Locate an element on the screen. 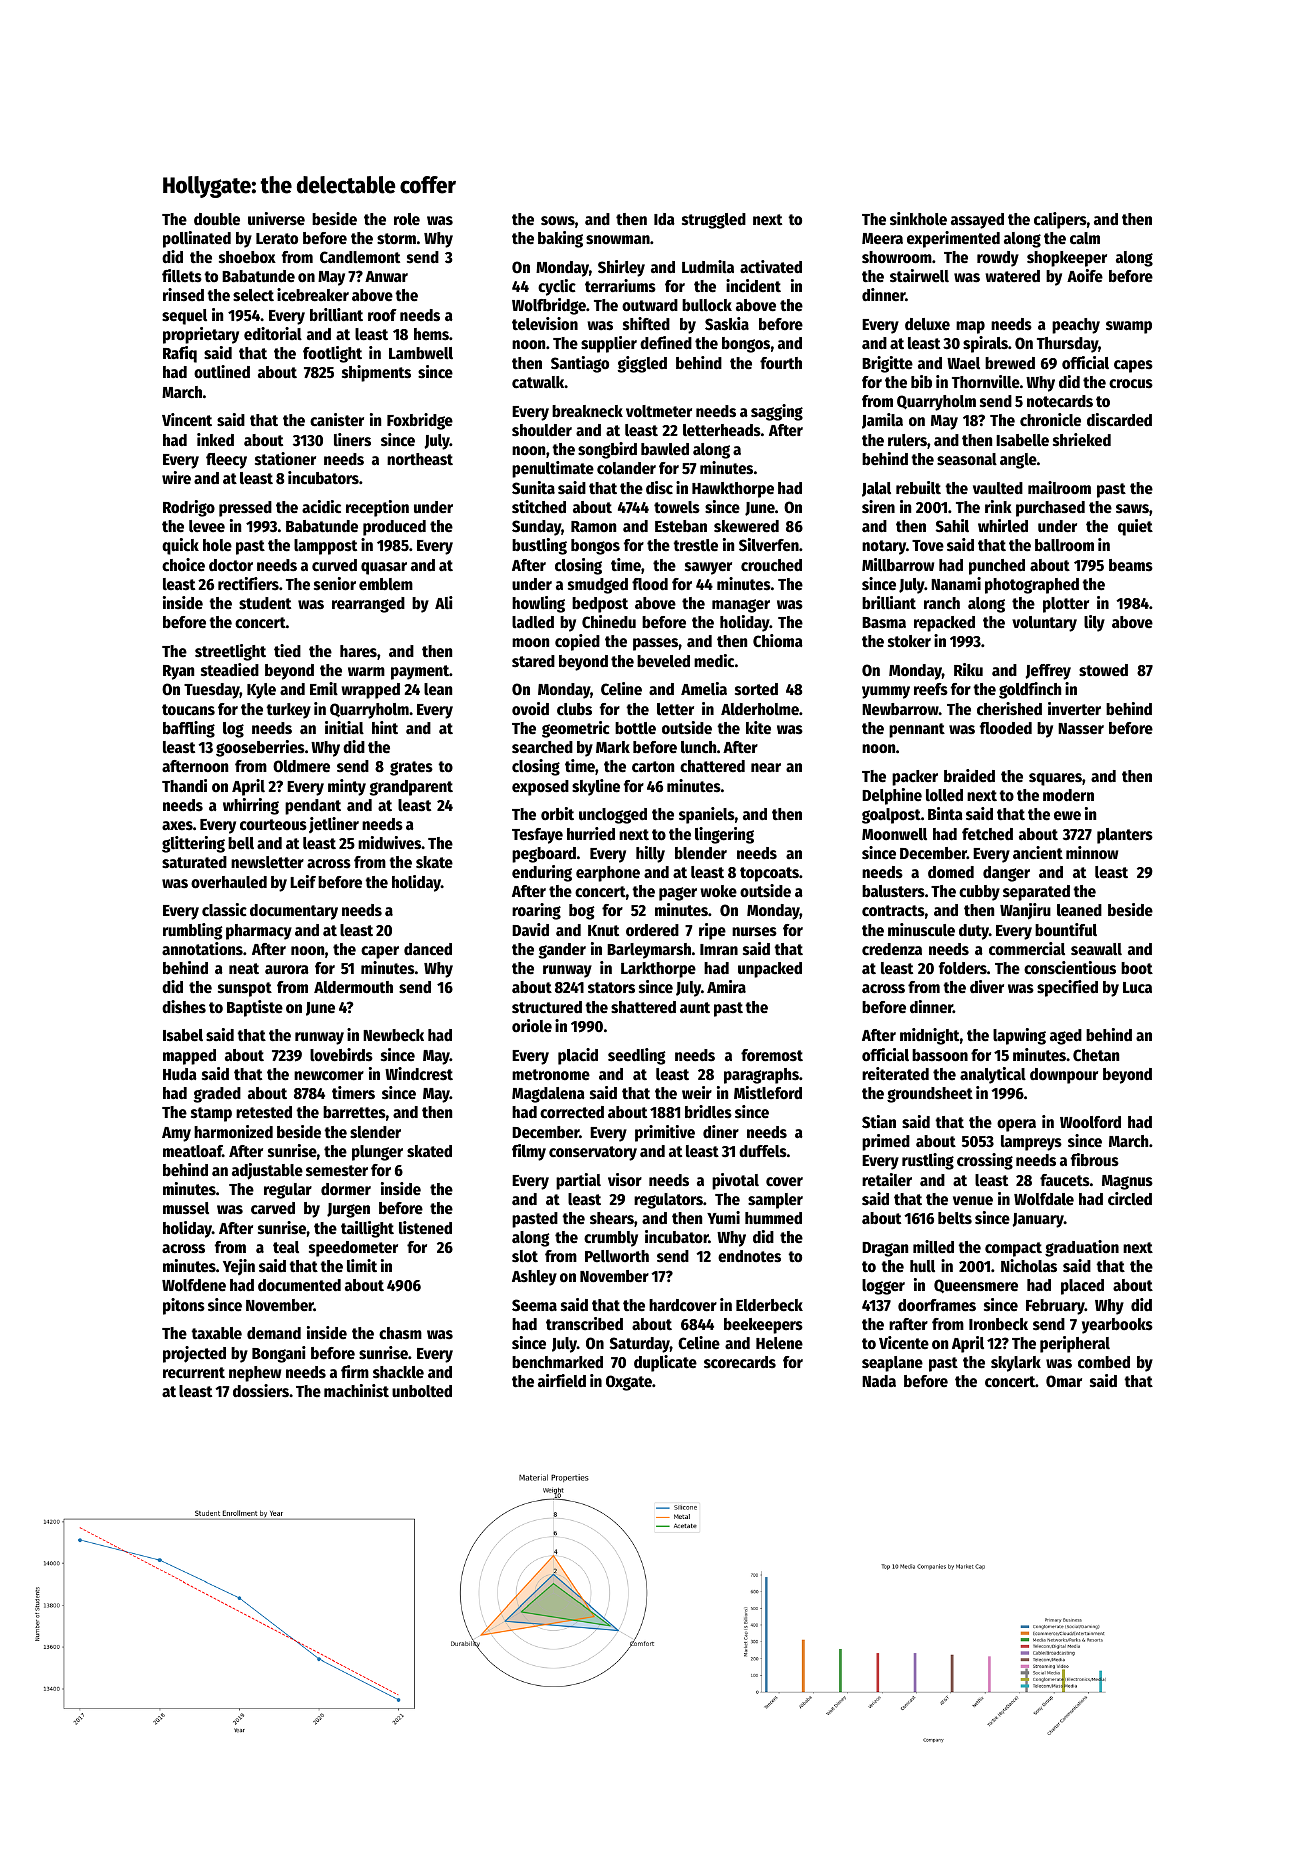 Image resolution: width=1315 pixels, height=1860 pixels. newcomer is located at coordinates (329, 1076).
